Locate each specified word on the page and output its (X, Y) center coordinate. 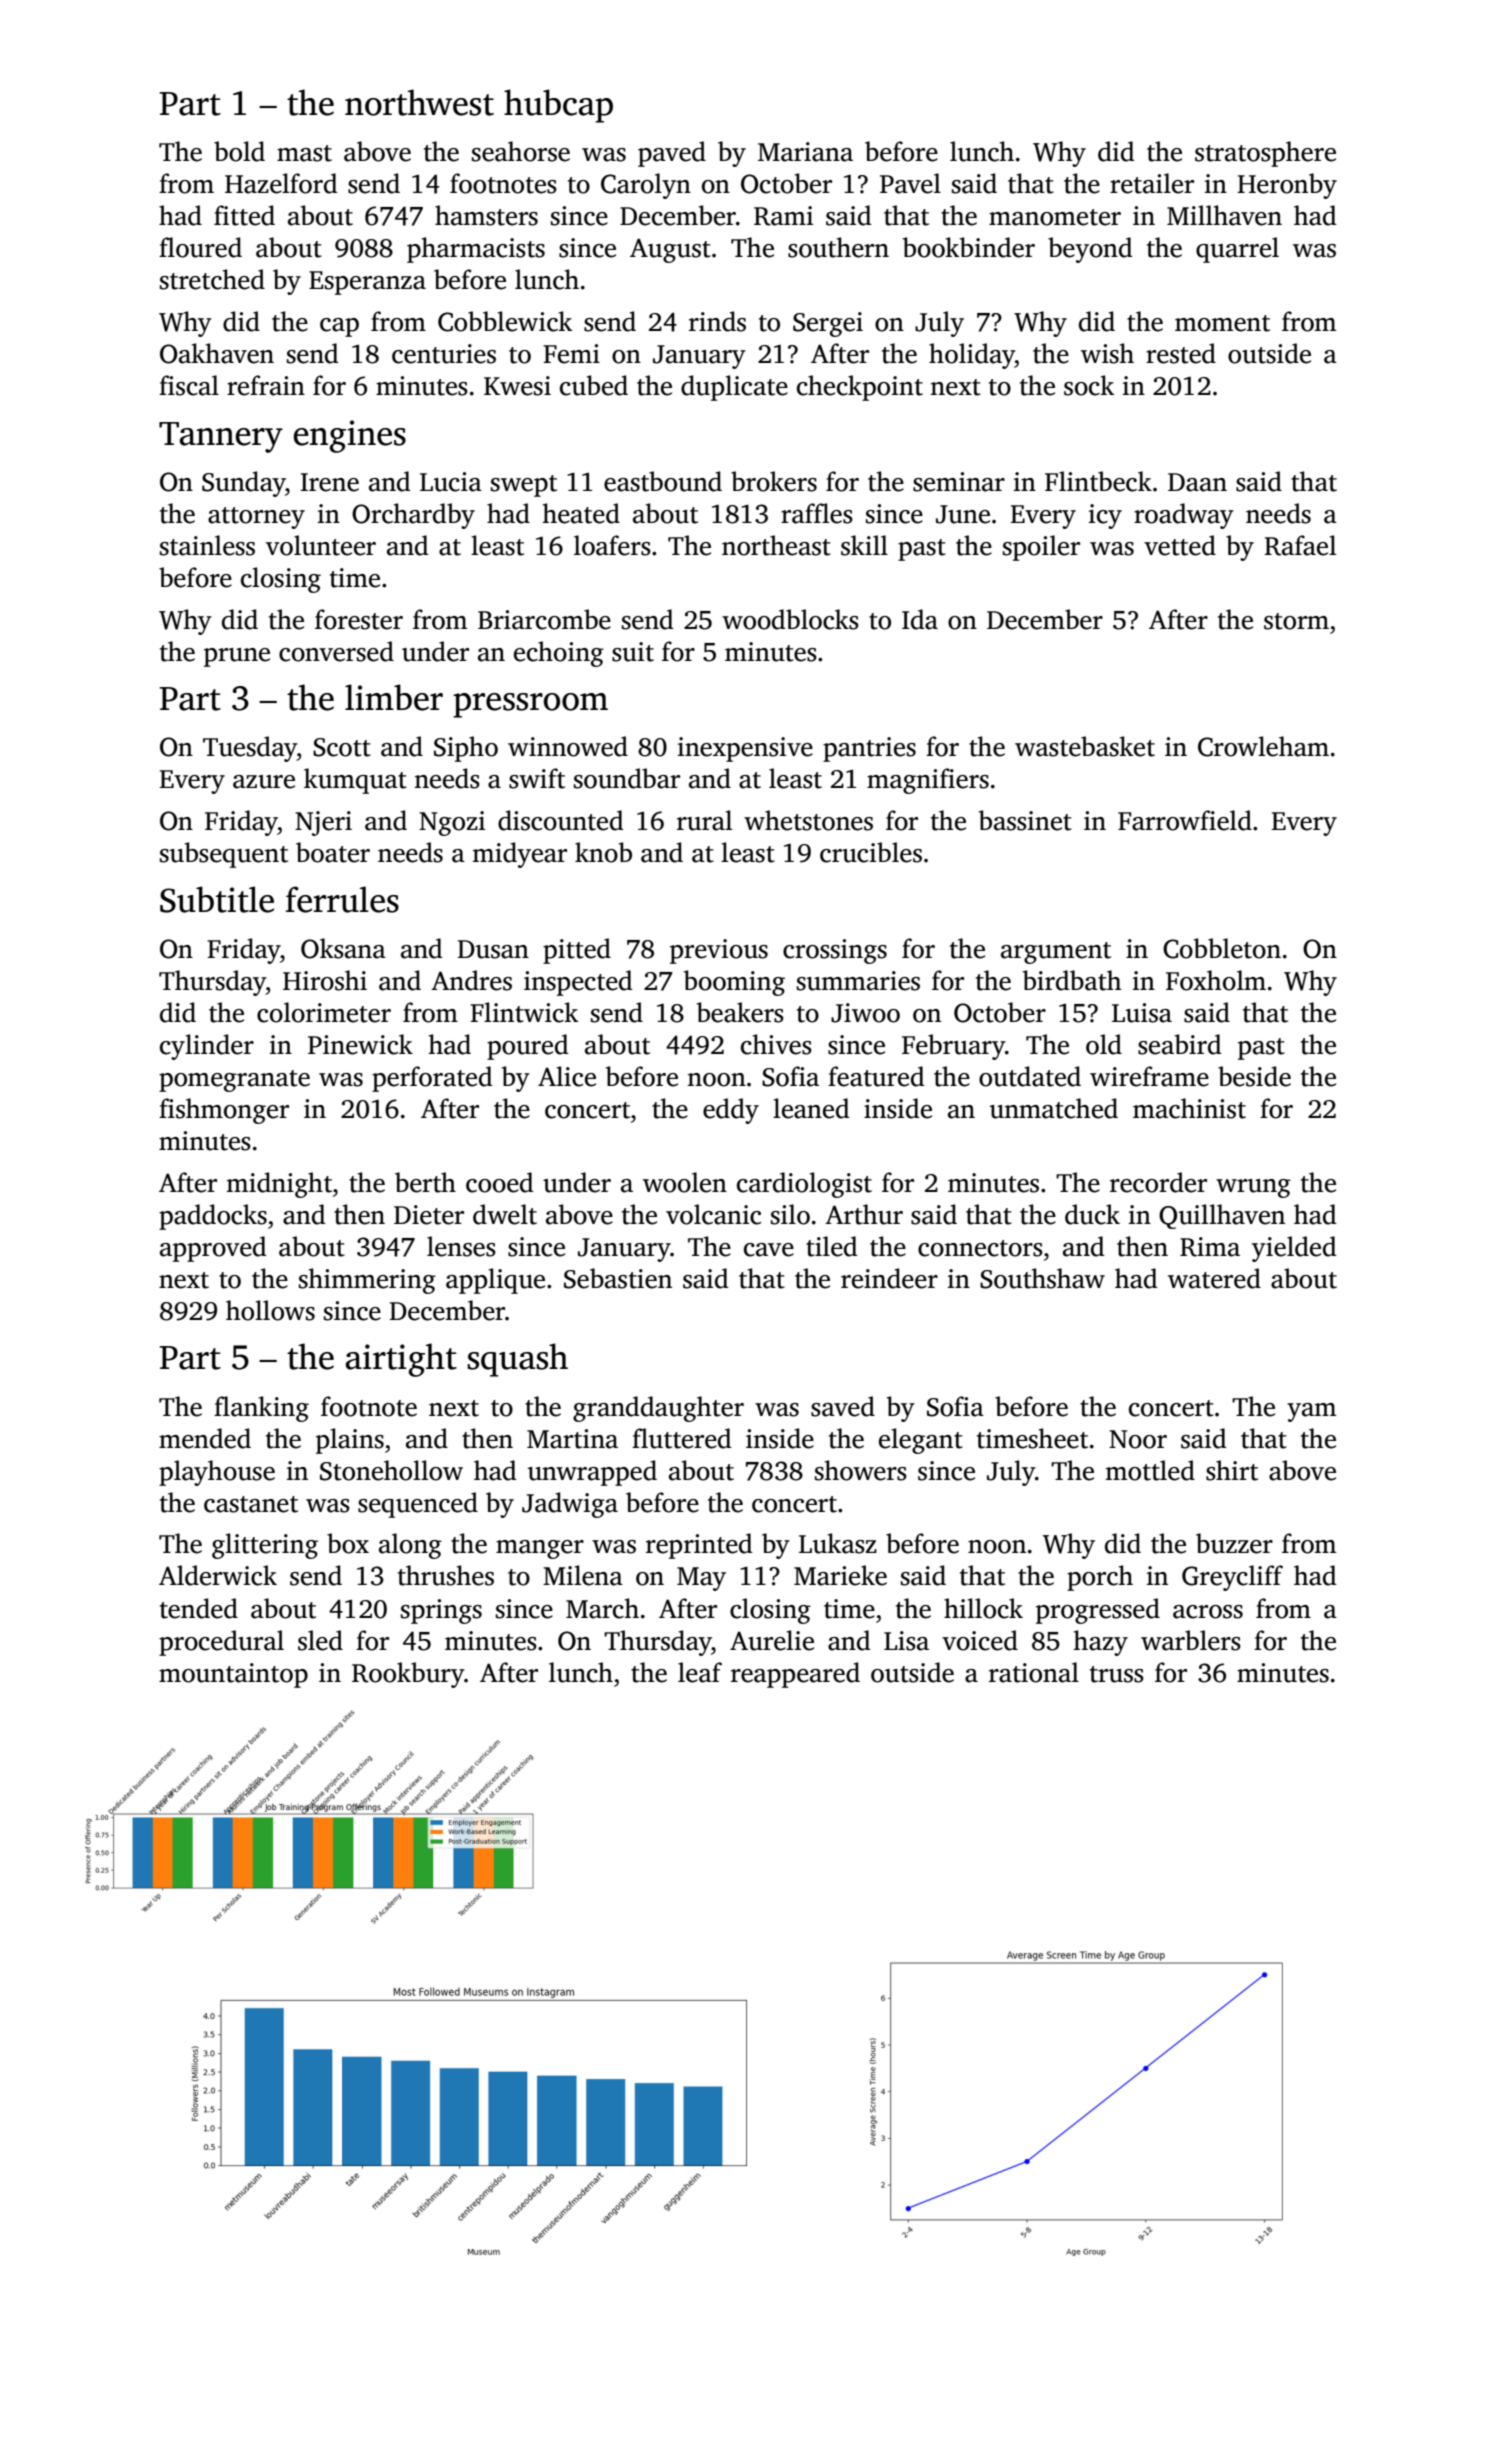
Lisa (906, 1641)
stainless (207, 545)
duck (1092, 1214)
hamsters (486, 215)
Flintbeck (1098, 481)
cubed (594, 385)
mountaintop (233, 1675)
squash (517, 1360)
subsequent (224, 855)
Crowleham (1263, 746)
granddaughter (658, 1409)
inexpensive (745, 749)
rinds (717, 321)
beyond (1090, 250)
